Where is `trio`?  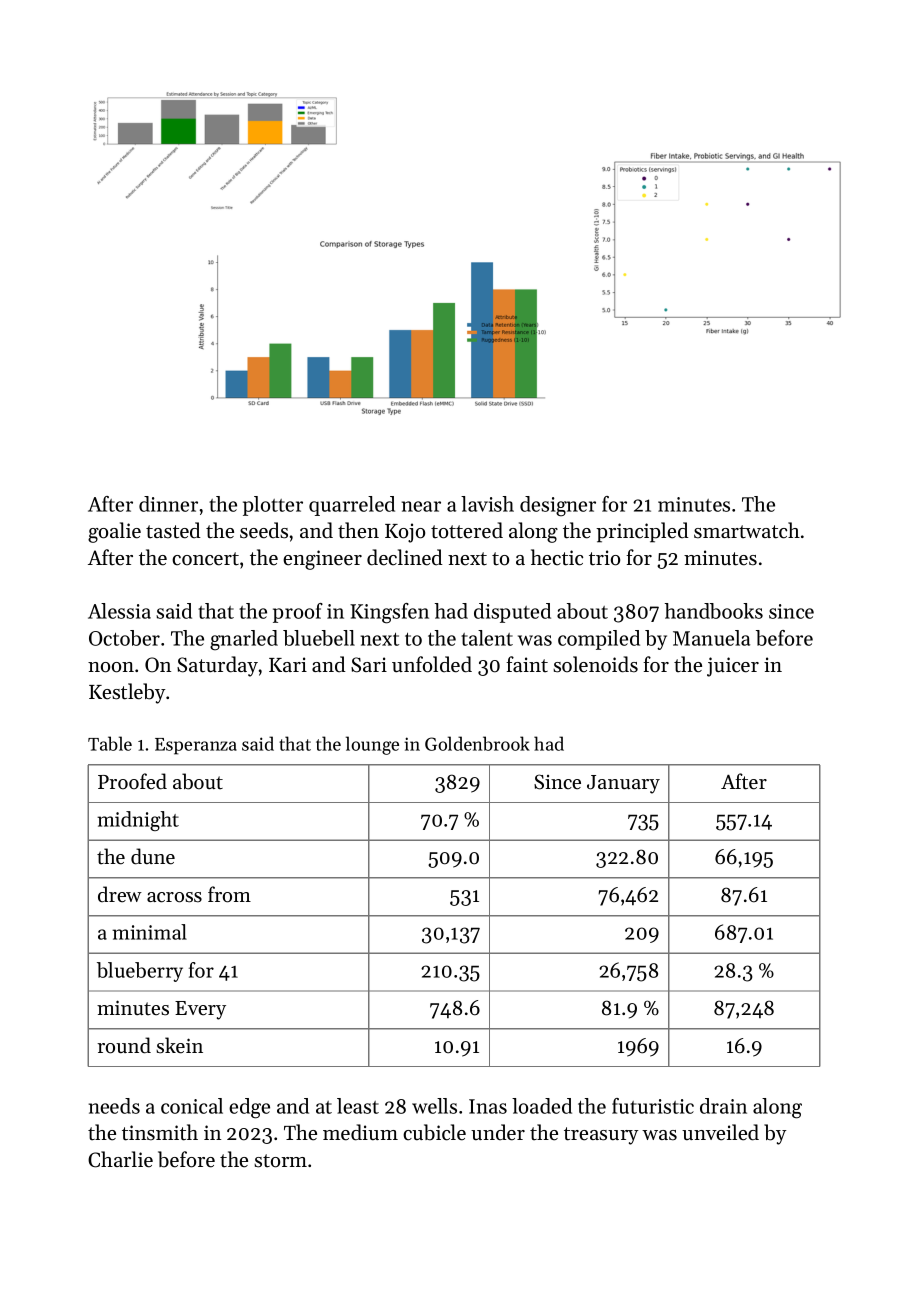
trio is located at coordinates (604, 558).
